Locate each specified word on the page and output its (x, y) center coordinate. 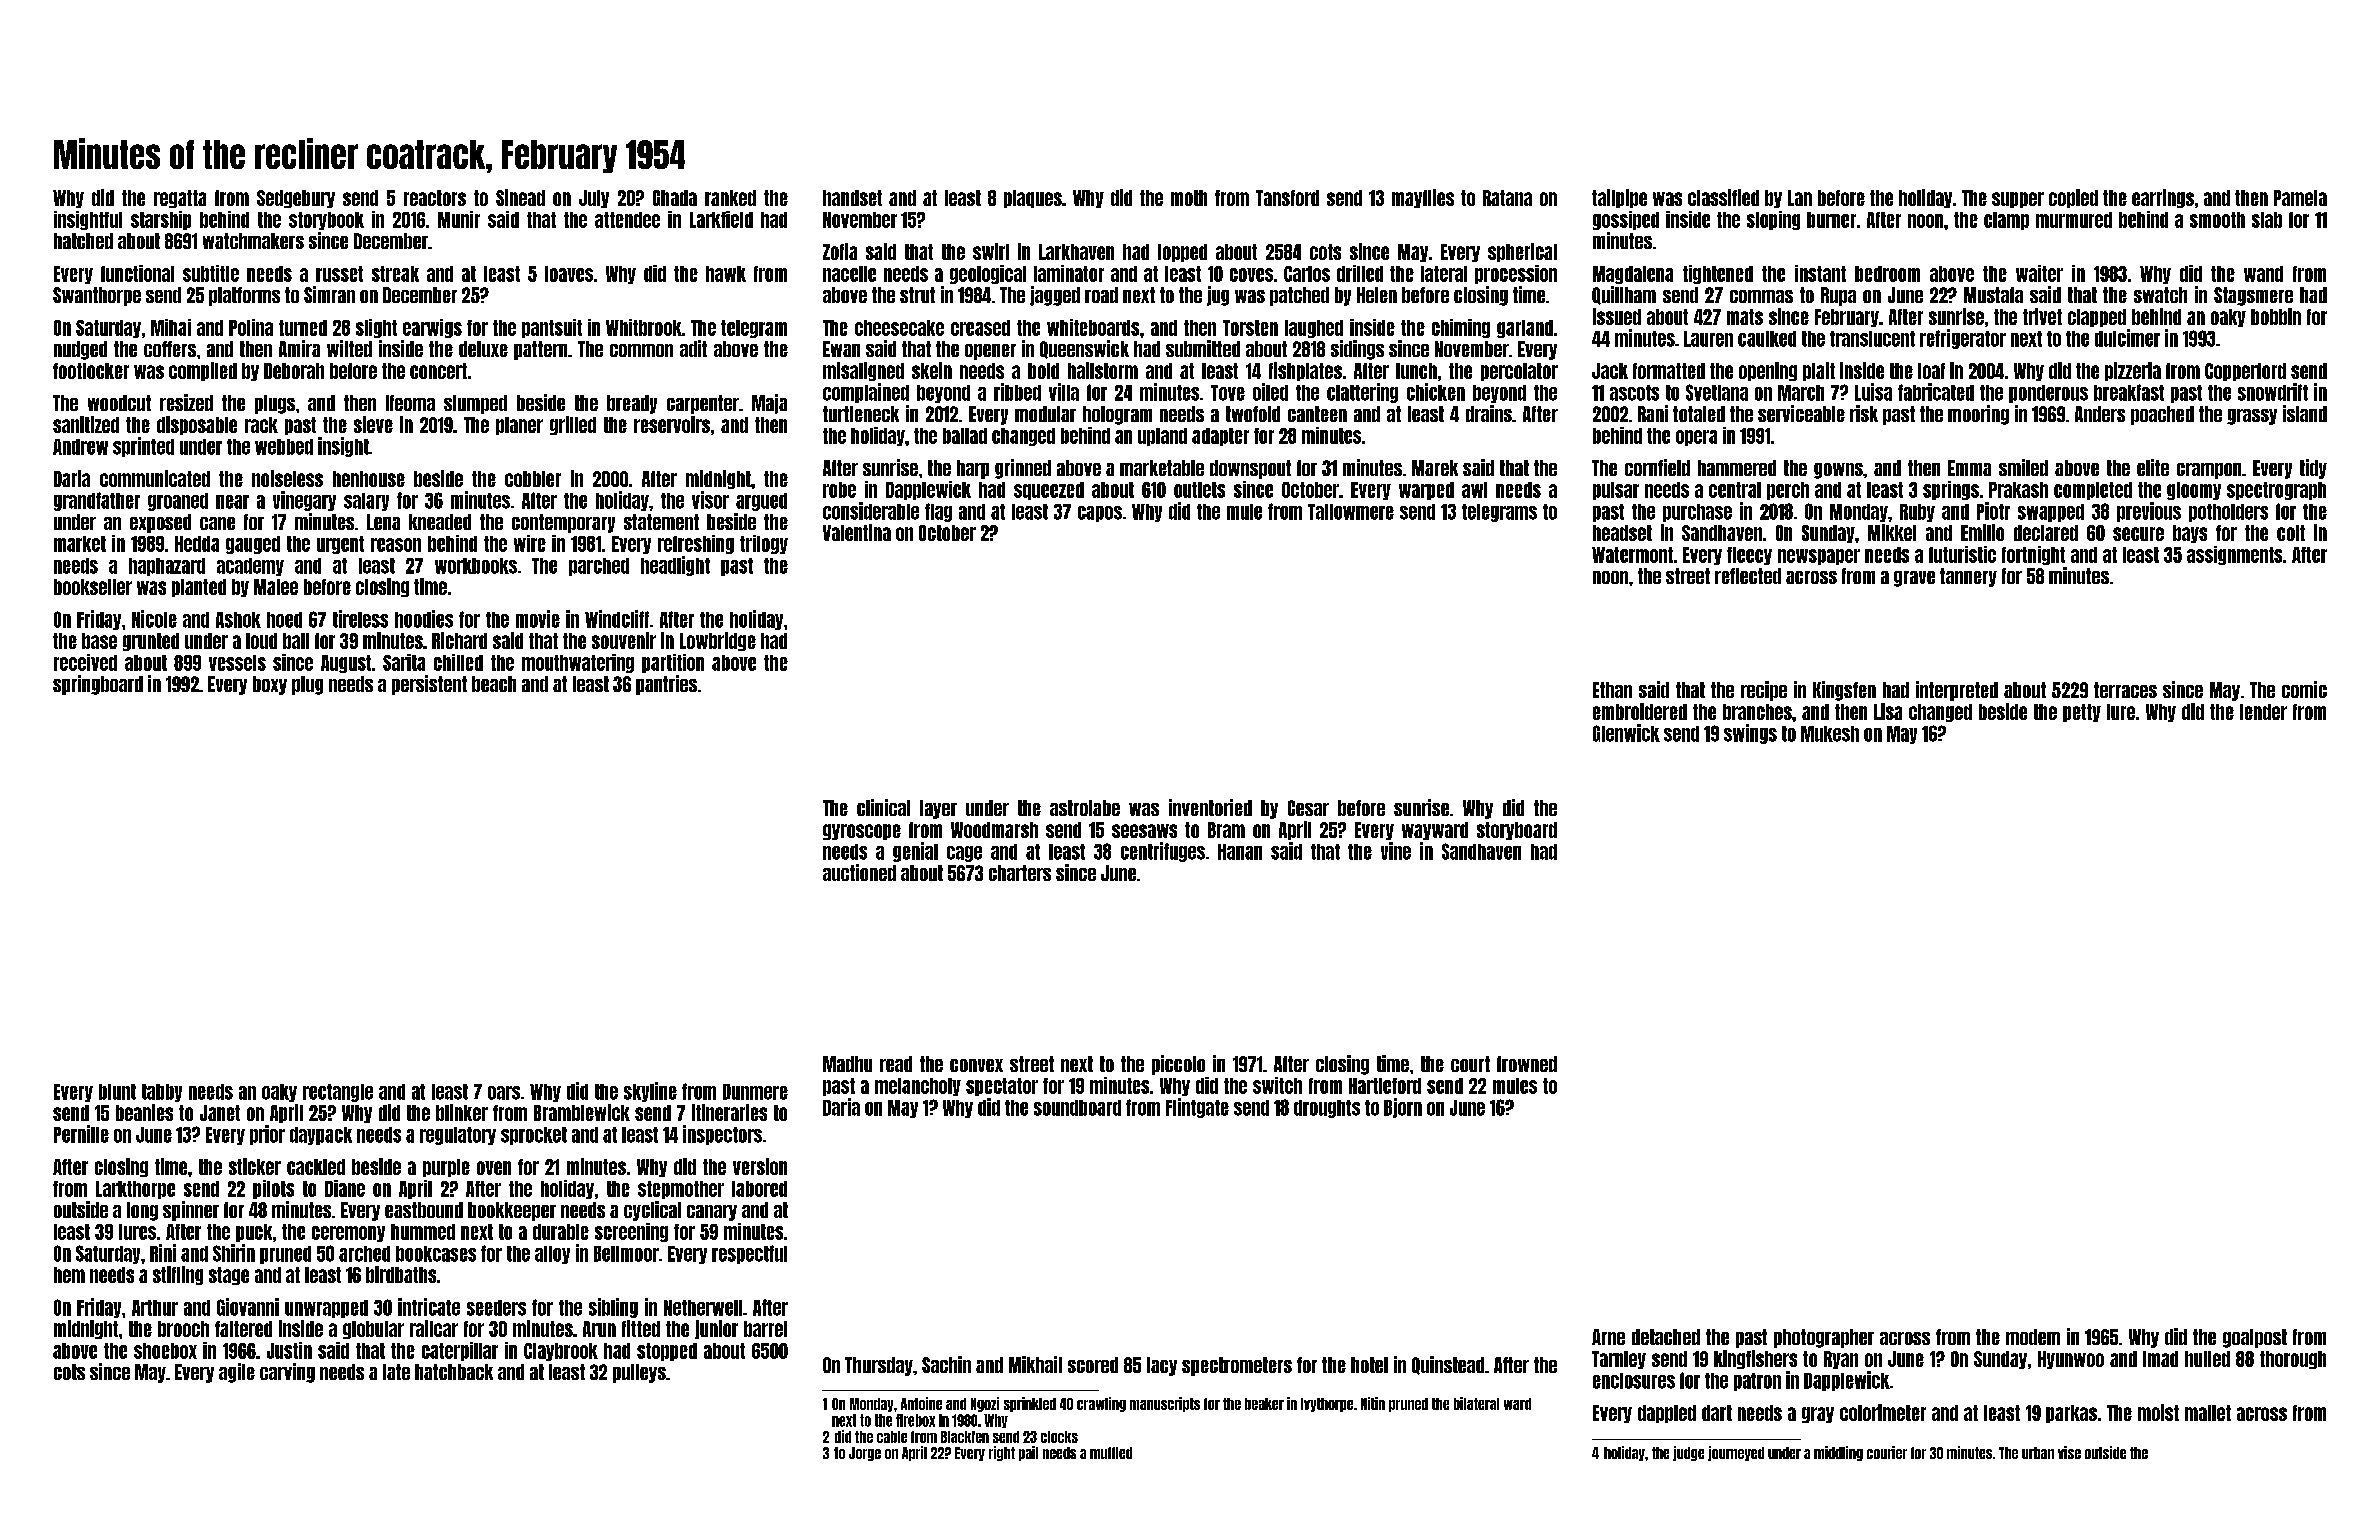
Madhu (847, 1064)
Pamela (2300, 198)
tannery (1968, 577)
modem (2033, 1337)
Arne (1608, 1337)
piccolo (1178, 1065)
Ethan (1612, 690)
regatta (180, 199)
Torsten (1250, 328)
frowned (1527, 1064)
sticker (255, 1166)
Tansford (1287, 198)
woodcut (119, 403)
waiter (2039, 273)
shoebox (165, 1351)
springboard (98, 685)
